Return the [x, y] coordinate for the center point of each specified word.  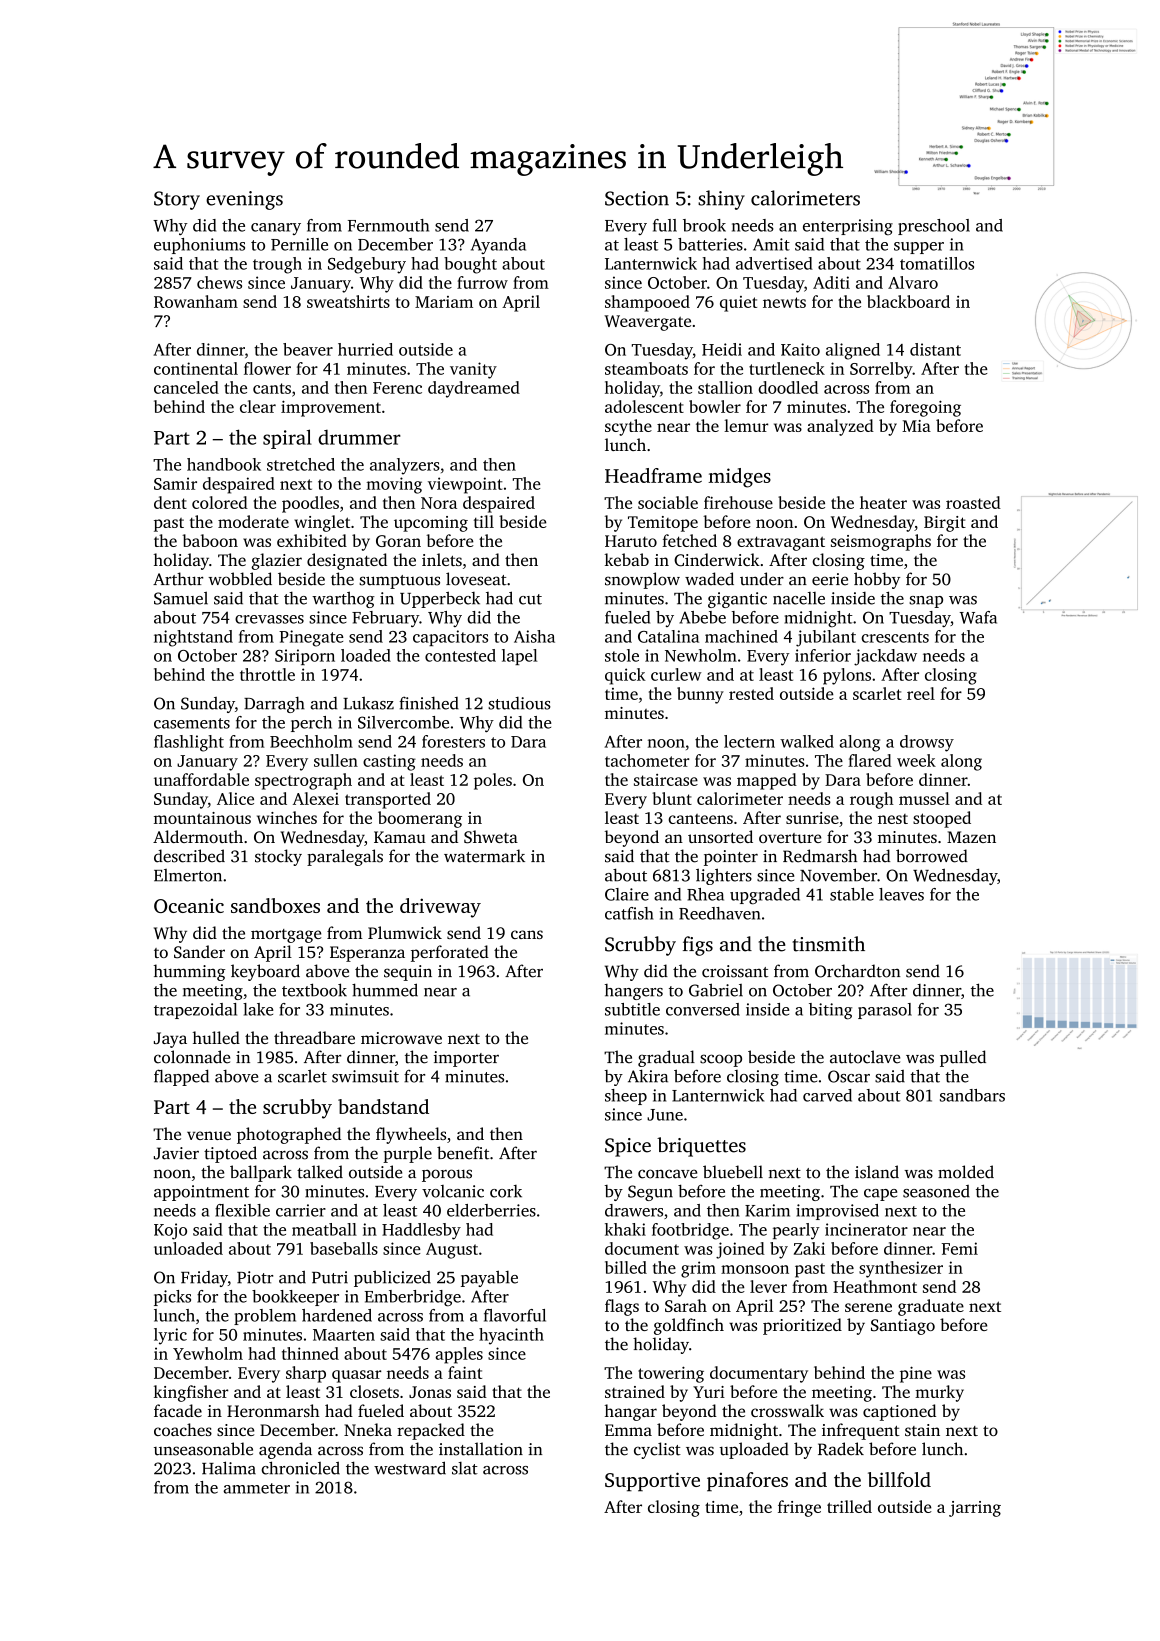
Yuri [709, 1392]
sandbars [972, 1095]
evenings [244, 200]
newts [784, 302]
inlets [442, 559]
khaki [625, 1229]
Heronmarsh [273, 1410]
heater [883, 502]
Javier [176, 1153]
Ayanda [498, 246]
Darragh [274, 705]
